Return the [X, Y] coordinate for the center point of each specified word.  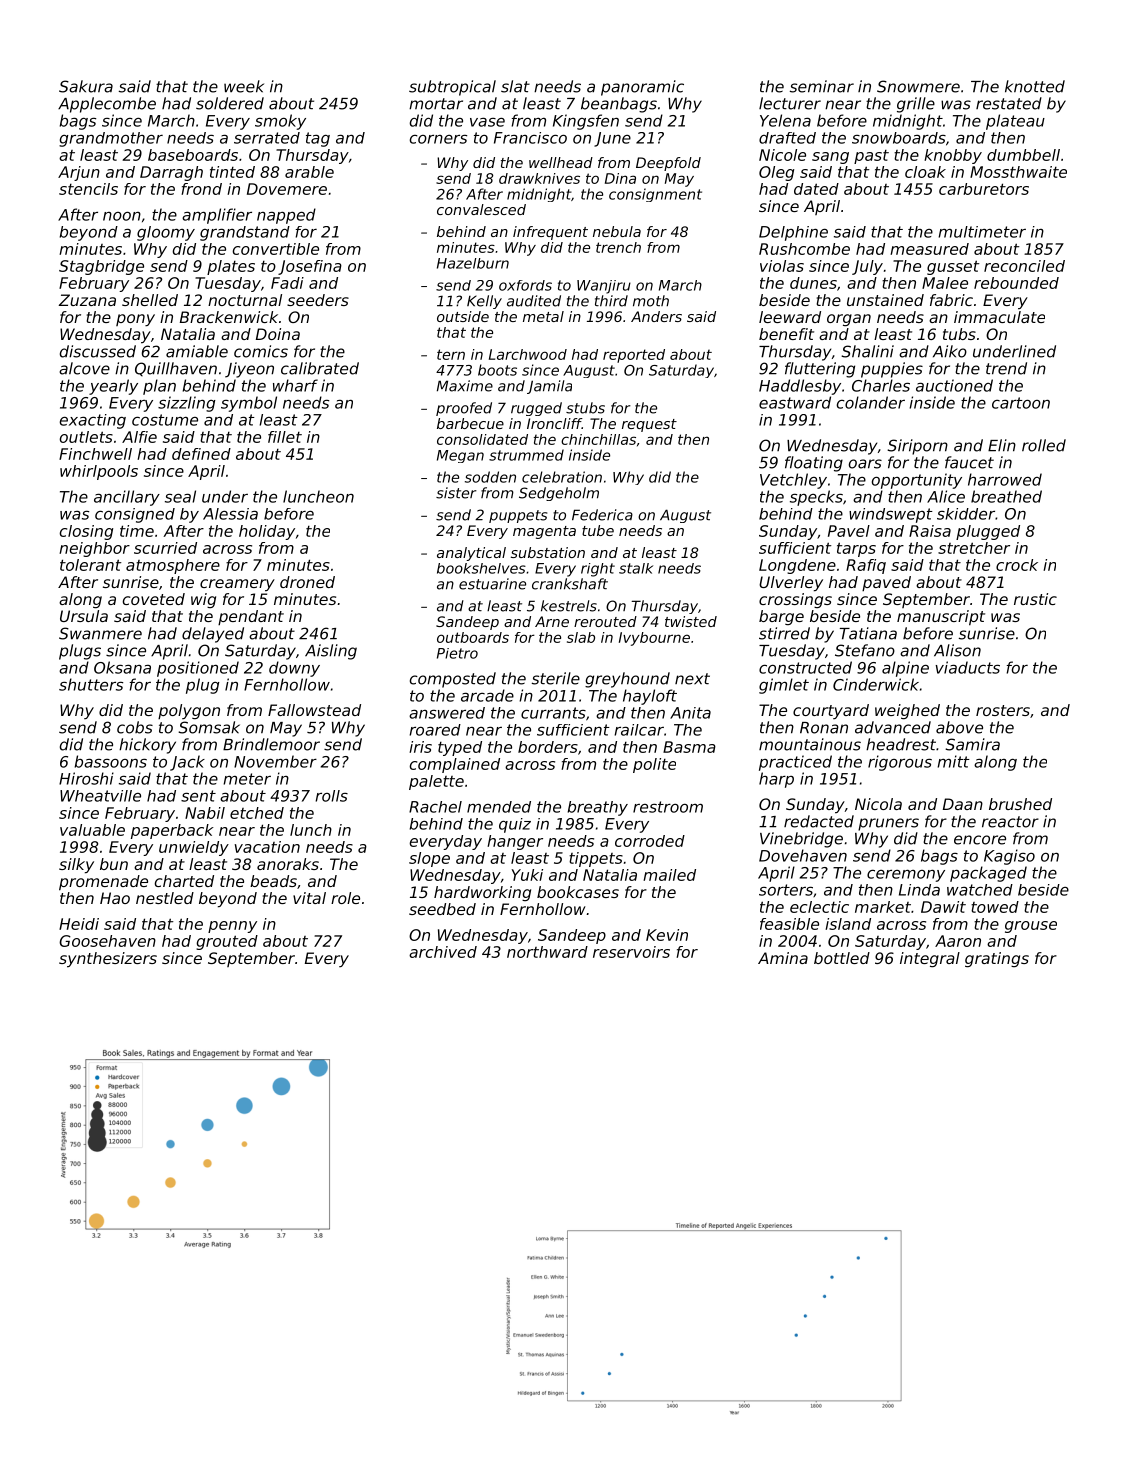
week [244, 86]
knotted [1035, 86]
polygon [189, 711]
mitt [953, 761]
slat [515, 86]
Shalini [867, 351]
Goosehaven [107, 941]
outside [463, 316]
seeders [318, 300]
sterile [556, 678]
